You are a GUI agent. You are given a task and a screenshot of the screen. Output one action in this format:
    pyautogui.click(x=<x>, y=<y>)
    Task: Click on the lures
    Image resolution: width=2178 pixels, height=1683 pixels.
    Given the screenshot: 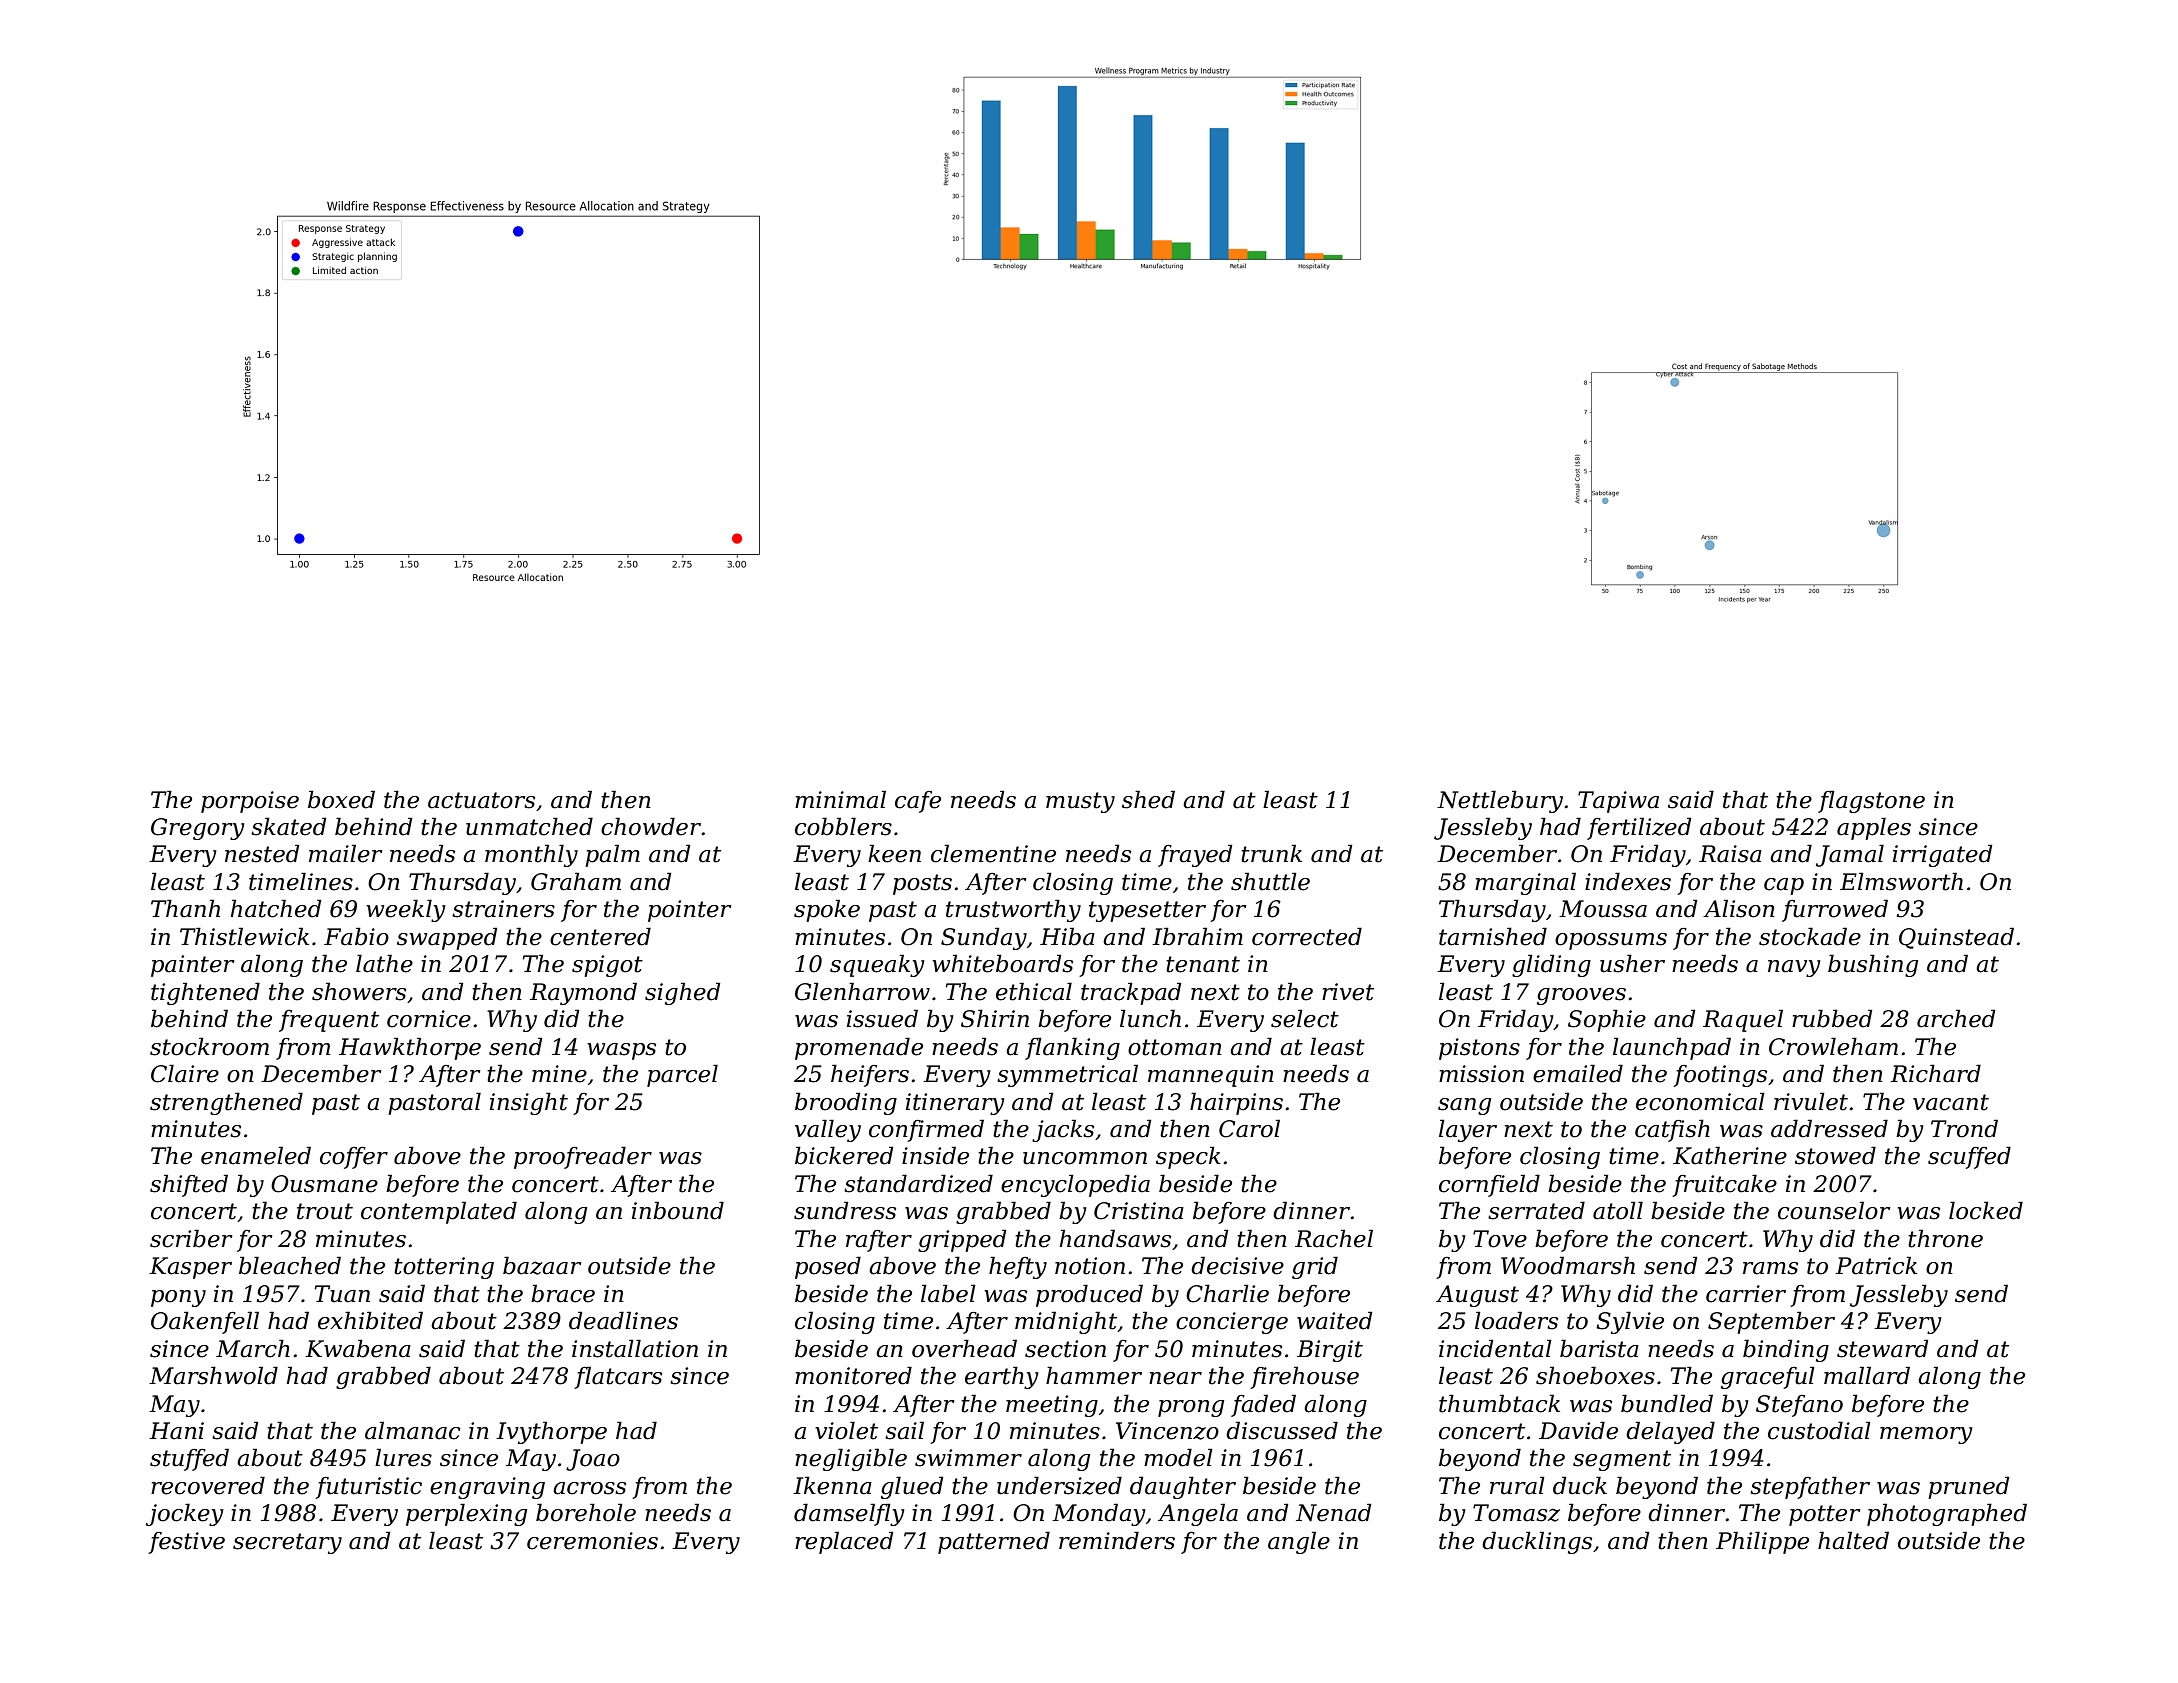 What is the action you would take?
    pyautogui.click(x=403, y=1457)
